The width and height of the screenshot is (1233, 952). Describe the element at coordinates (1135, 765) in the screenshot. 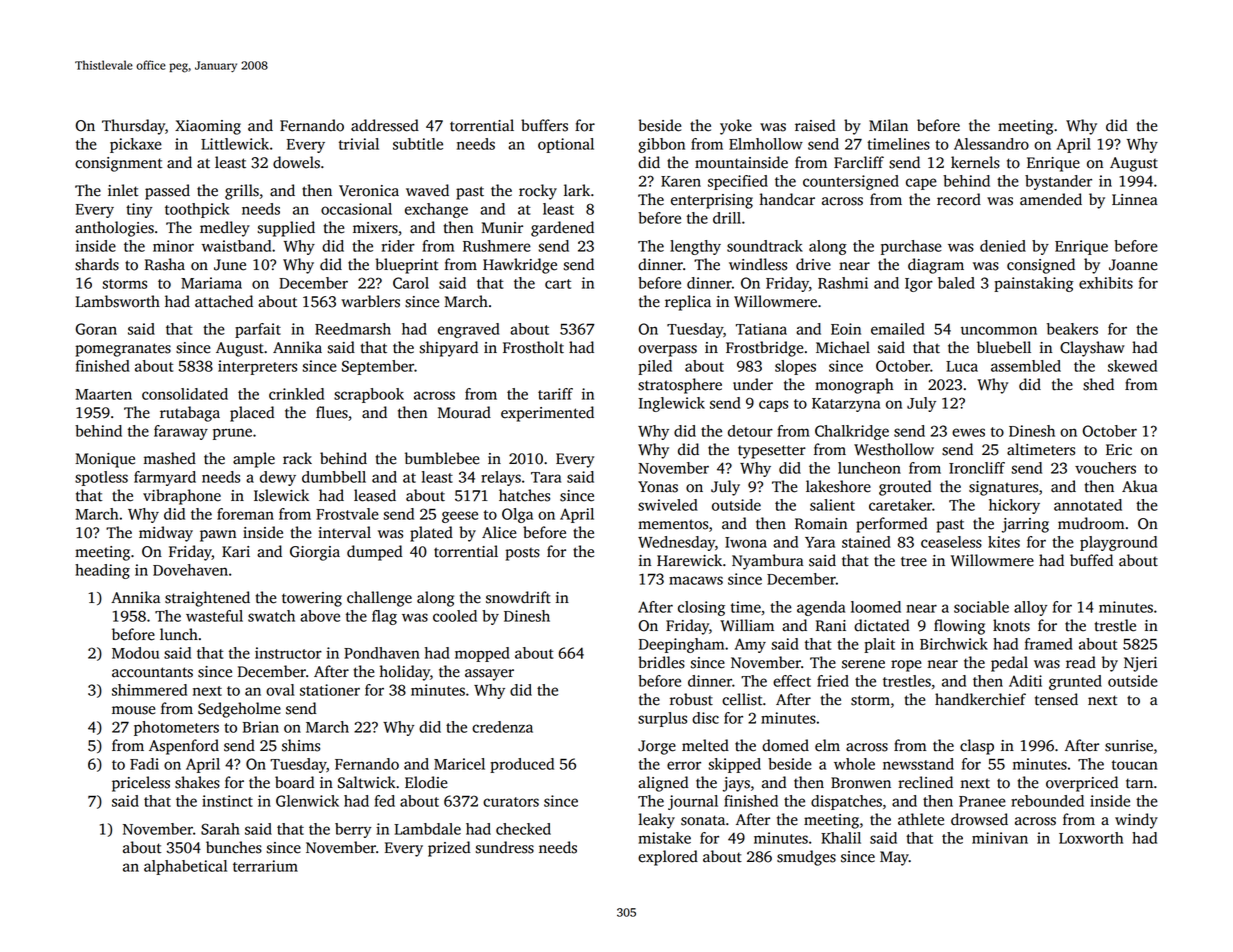

I see `toucan` at that location.
